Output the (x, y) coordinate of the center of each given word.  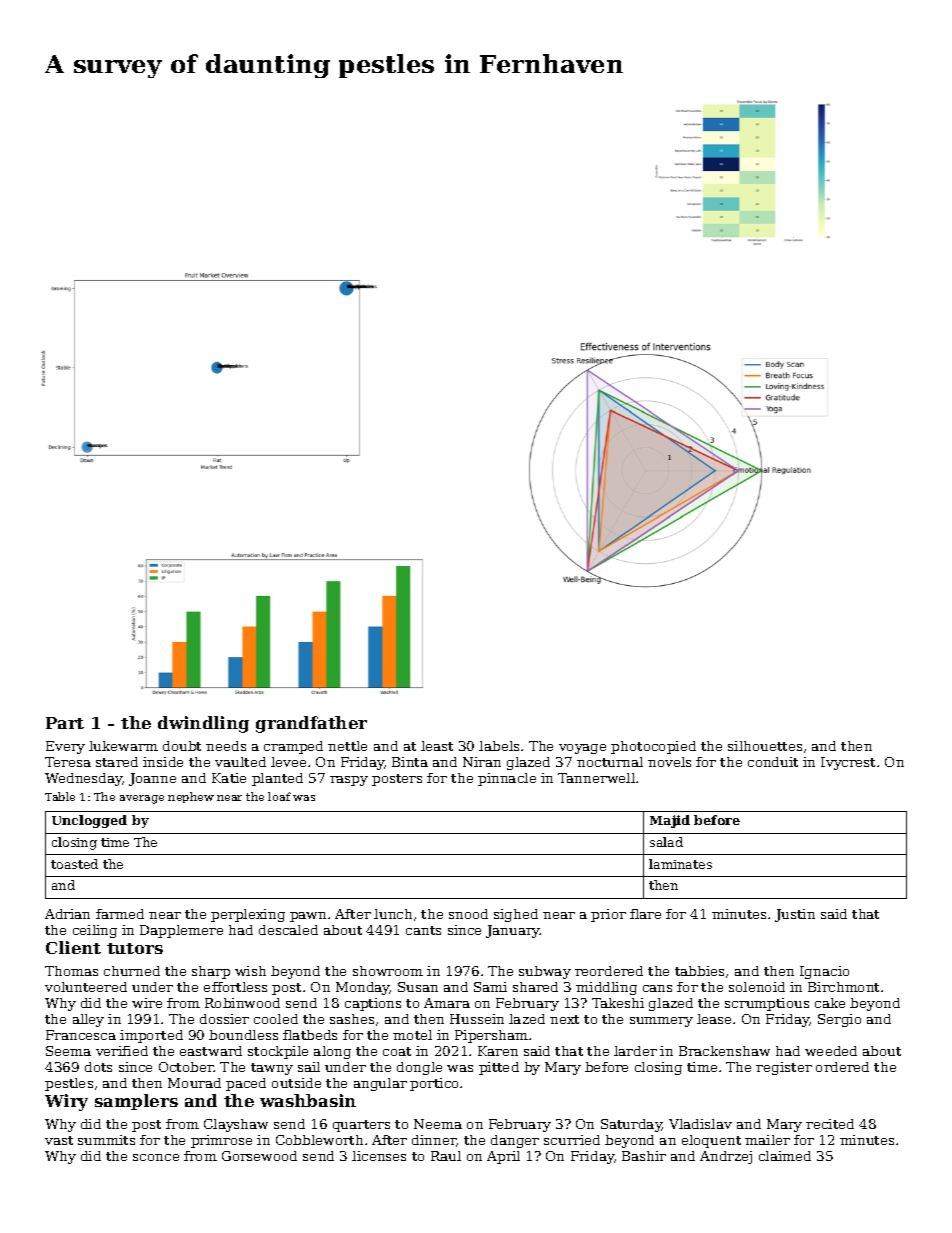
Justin (795, 915)
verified (122, 1051)
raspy (349, 781)
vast (59, 1140)
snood (468, 914)
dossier (224, 1019)
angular (380, 1084)
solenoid (757, 987)
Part (65, 723)
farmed (120, 914)
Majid (670, 821)
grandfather (311, 724)
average (142, 799)
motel (412, 1035)
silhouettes (765, 746)
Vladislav (700, 1124)
